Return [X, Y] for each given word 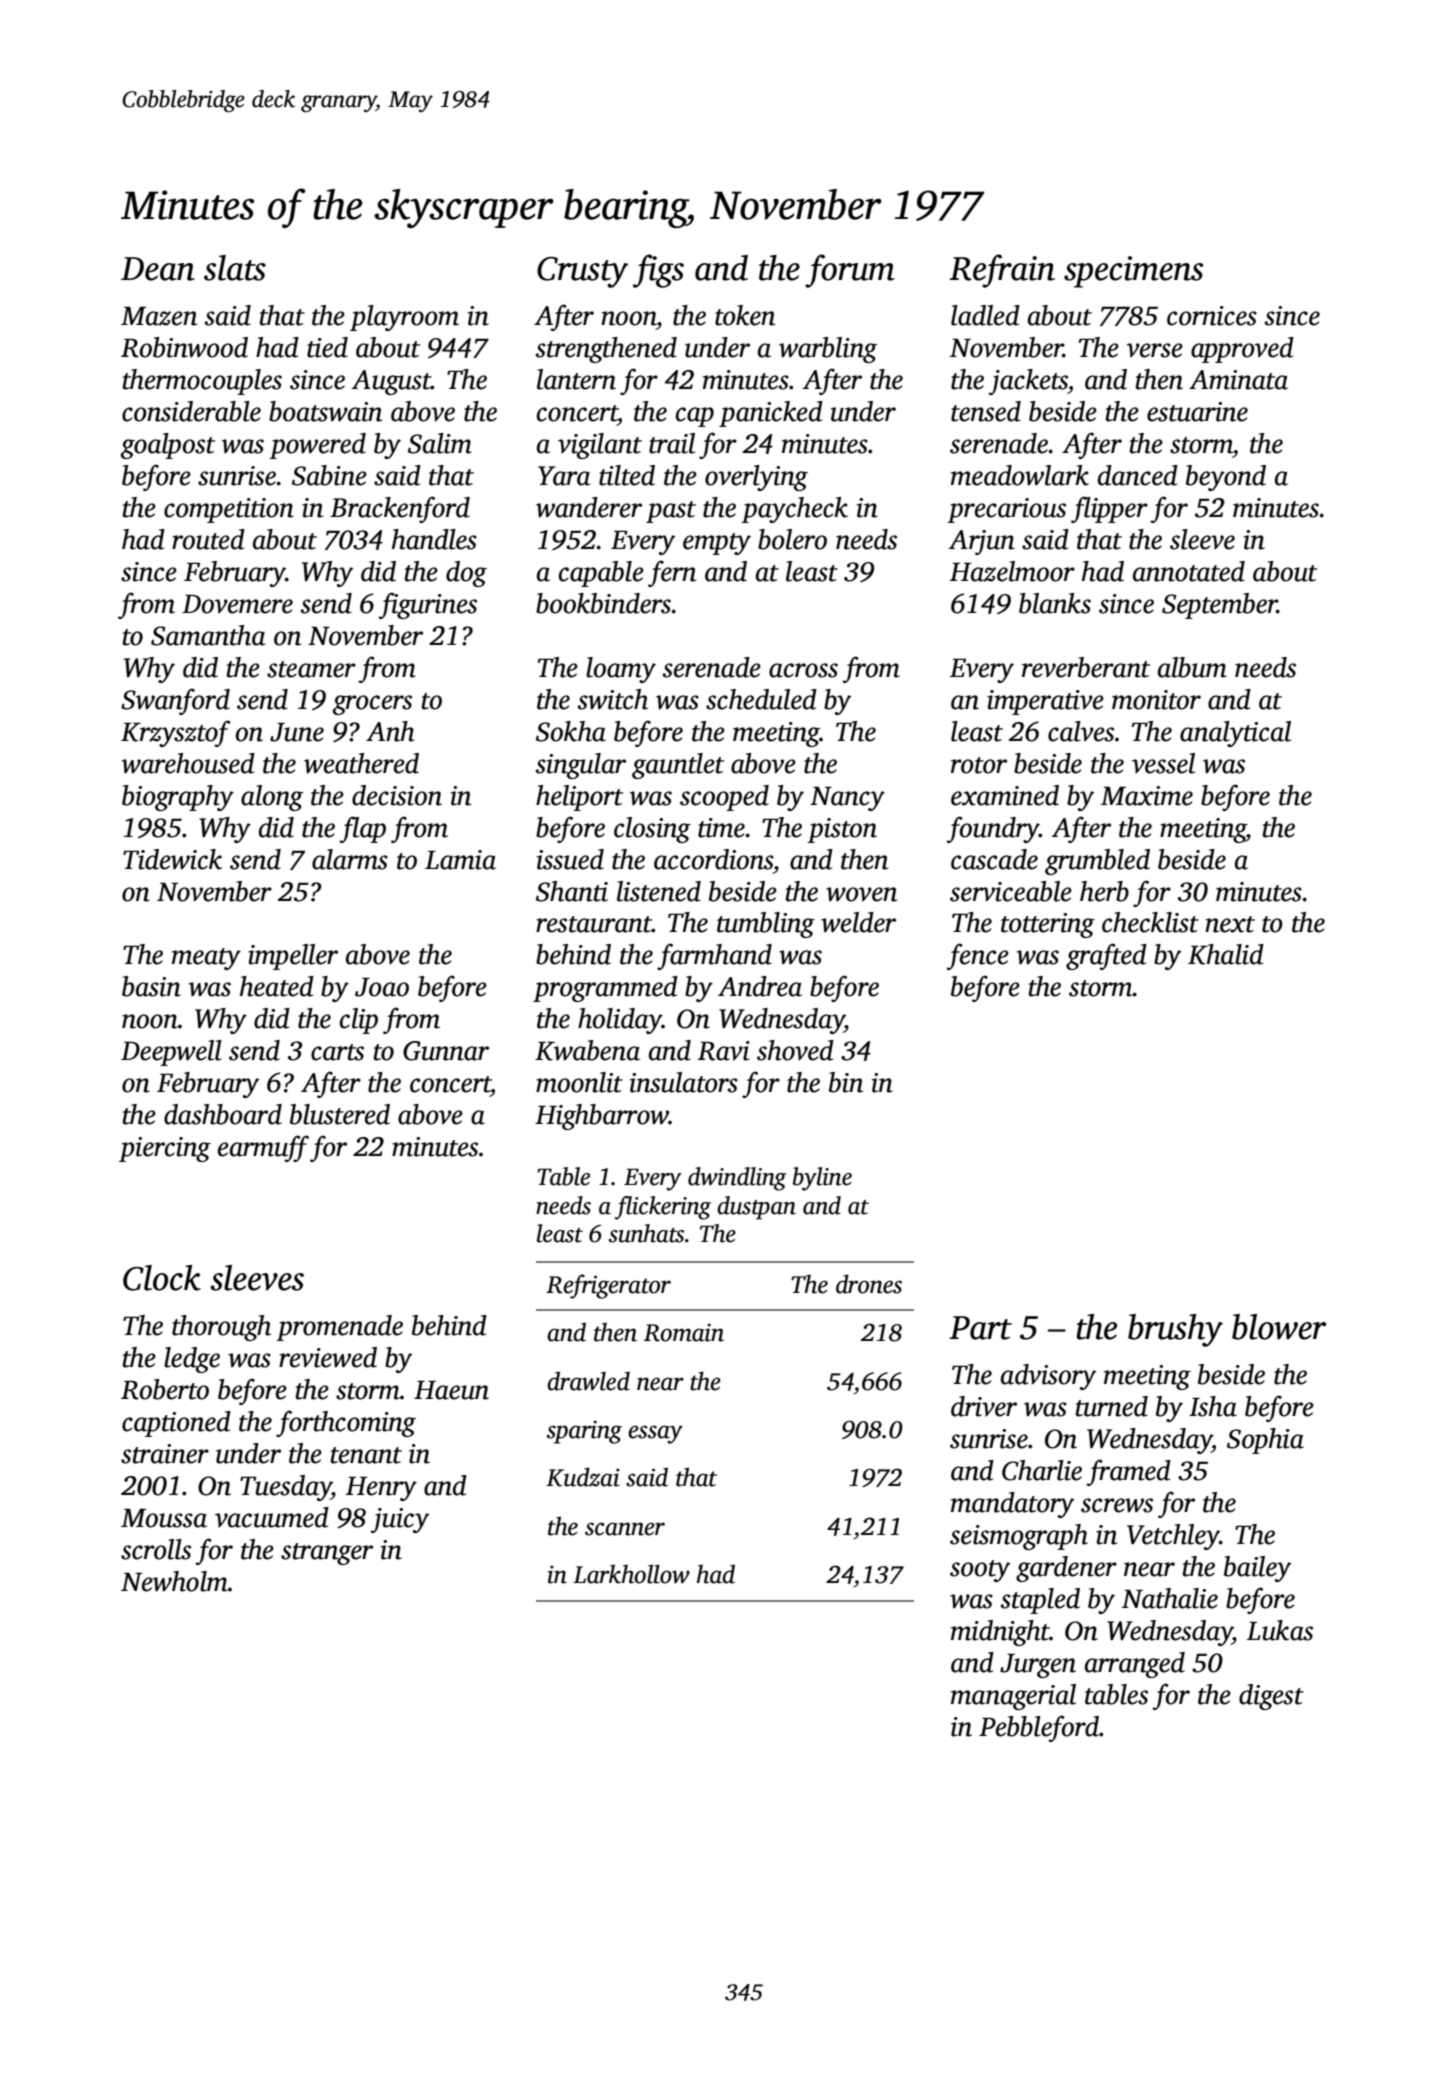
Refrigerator [608, 1286]
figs [658, 271]
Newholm [174, 1581]
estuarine [1197, 412]
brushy [1175, 1330]
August [391, 382]
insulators [684, 1082]
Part [980, 1328]
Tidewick [172, 859]
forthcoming [346, 1423]
